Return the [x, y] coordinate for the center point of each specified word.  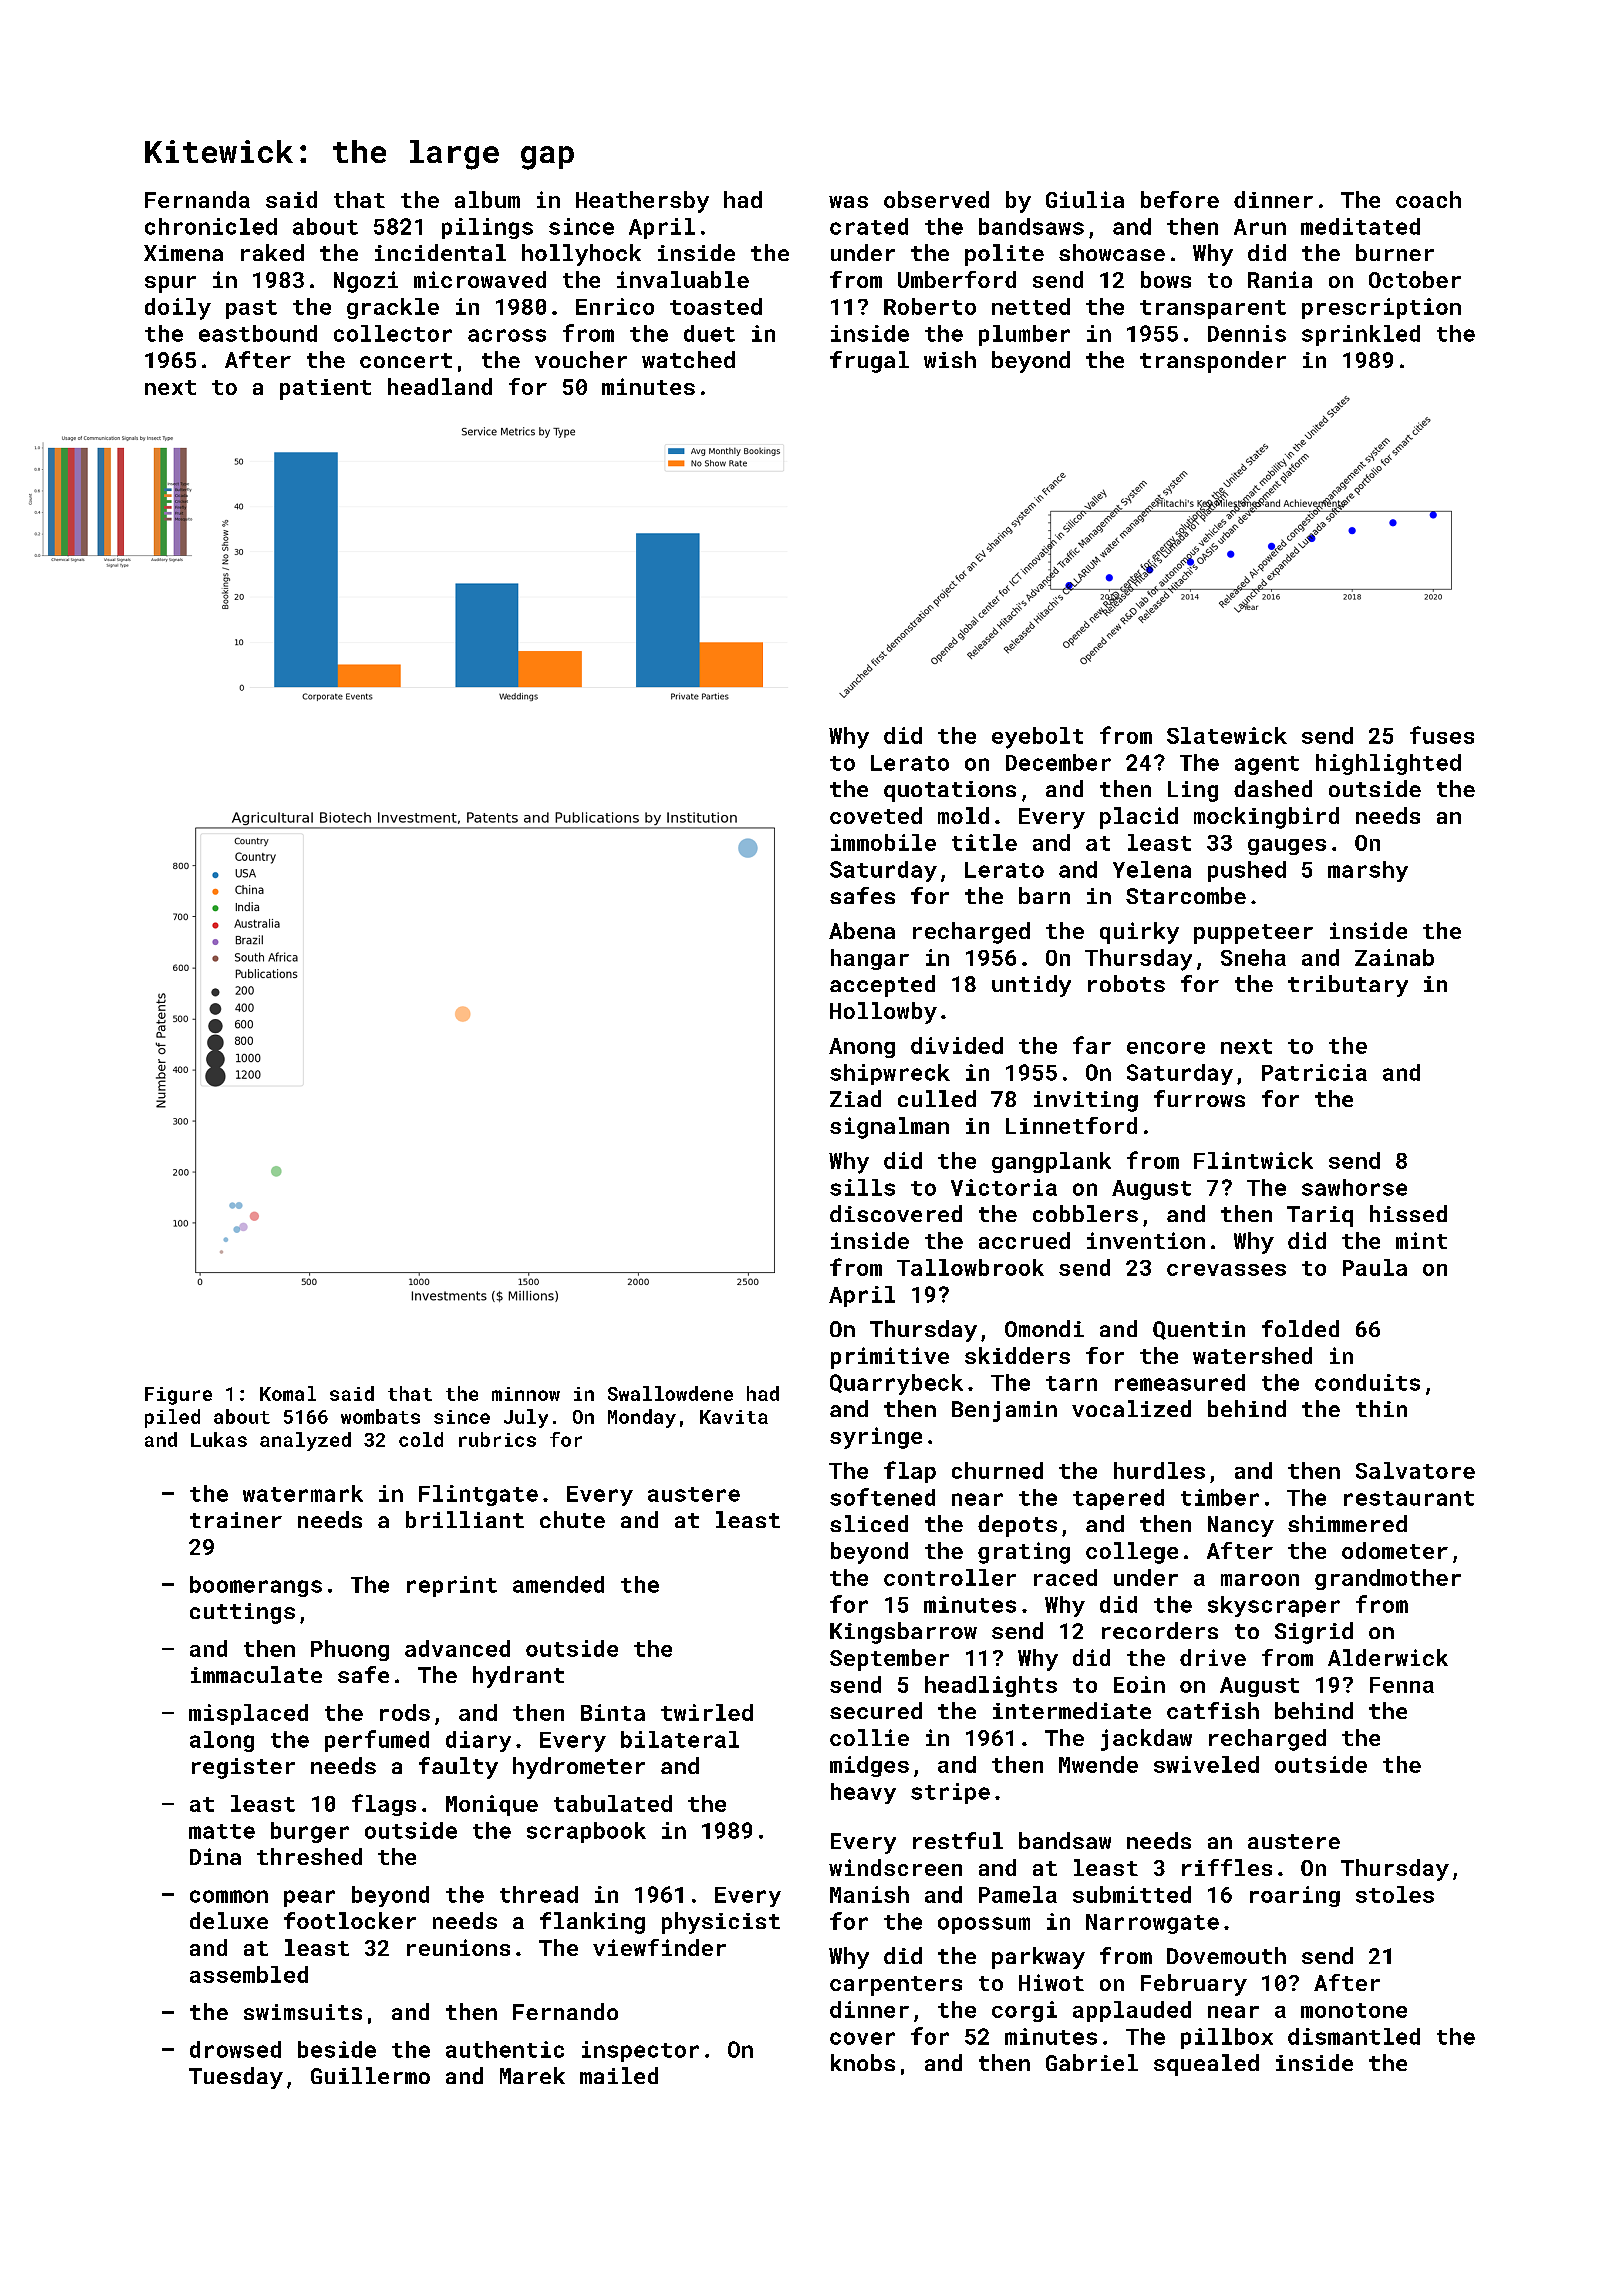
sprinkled [1361, 335]
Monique [492, 1805]
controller [950, 1577]
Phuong [350, 1650]
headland [440, 386]
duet [709, 333]
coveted [876, 815]
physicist [721, 1923]
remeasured [1180, 1382]
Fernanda [197, 199]
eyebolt [1037, 738]
